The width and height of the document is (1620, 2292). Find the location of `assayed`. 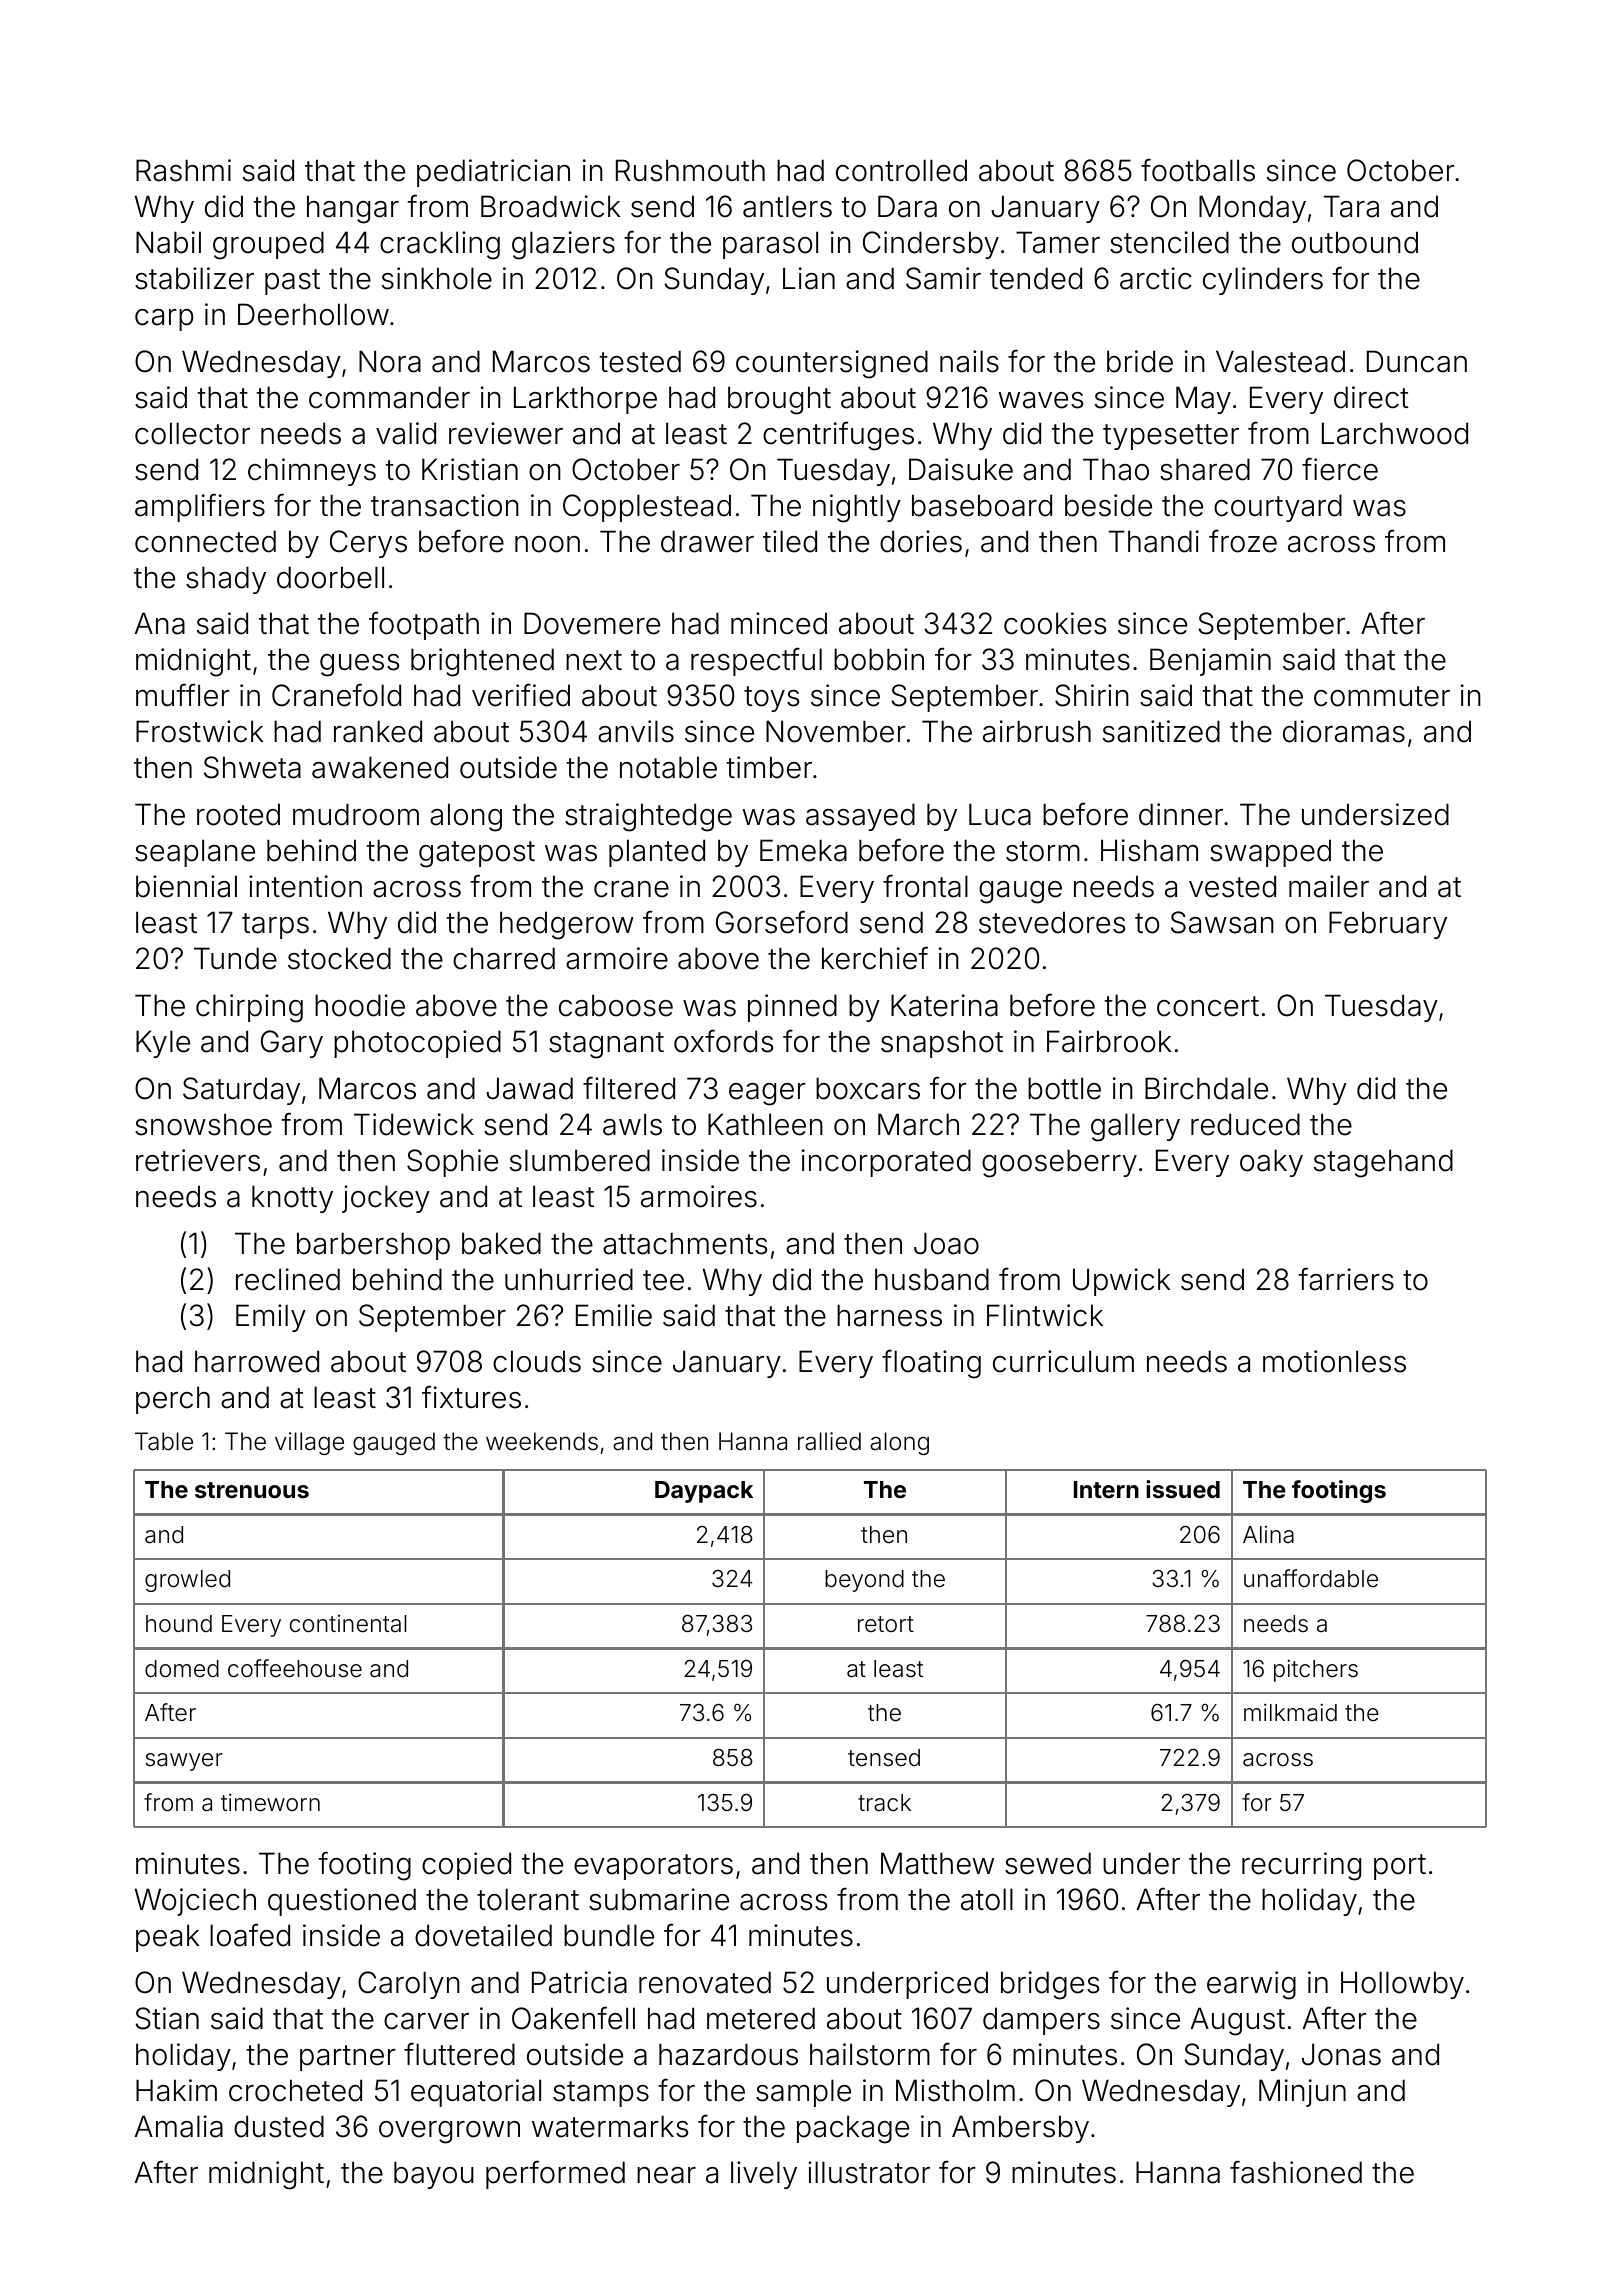

assayed is located at coordinates (860, 817).
